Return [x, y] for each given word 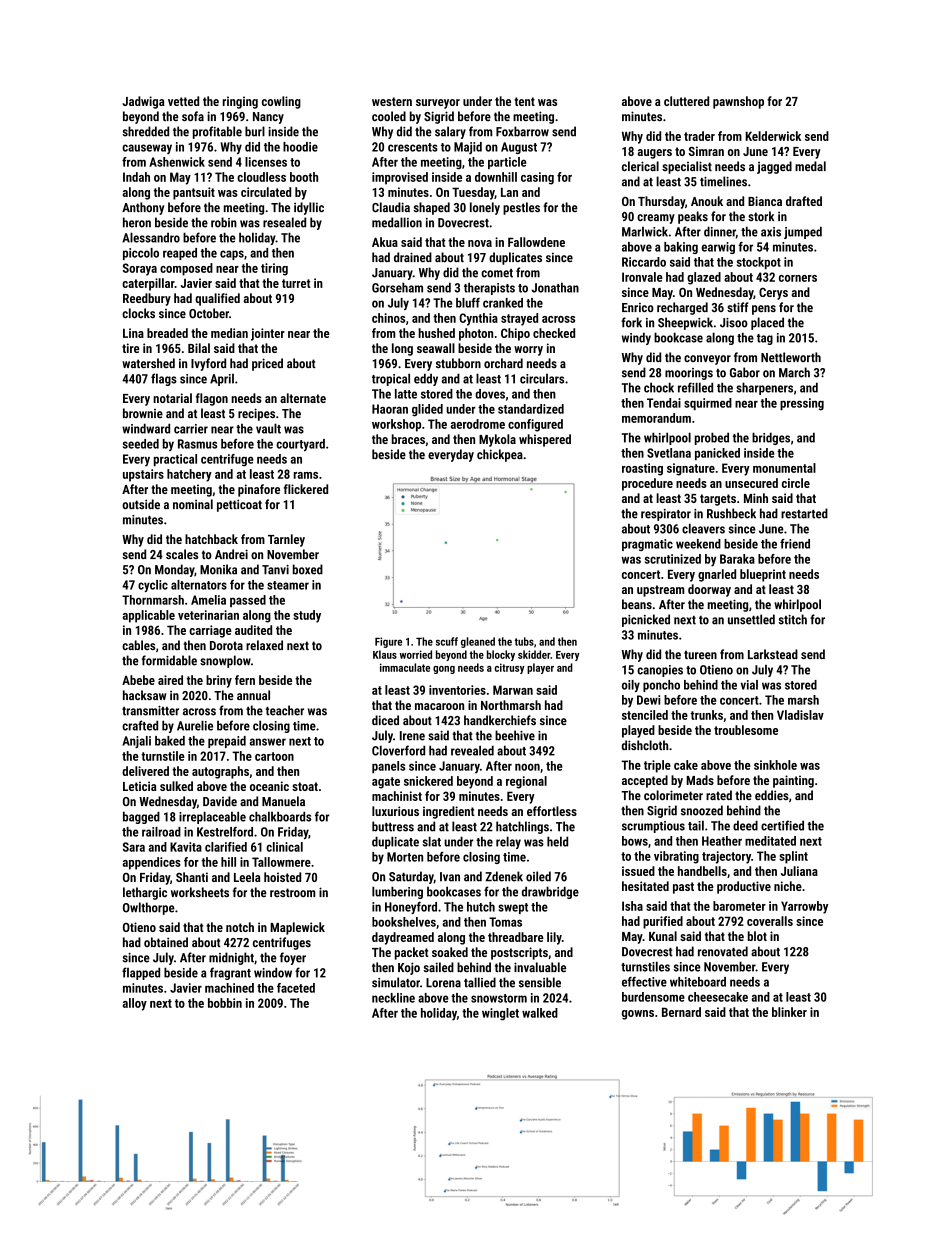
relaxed [264, 645]
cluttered [686, 101]
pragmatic [647, 545]
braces [408, 439]
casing [537, 178]
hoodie [300, 147]
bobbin [225, 1003]
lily [554, 938]
